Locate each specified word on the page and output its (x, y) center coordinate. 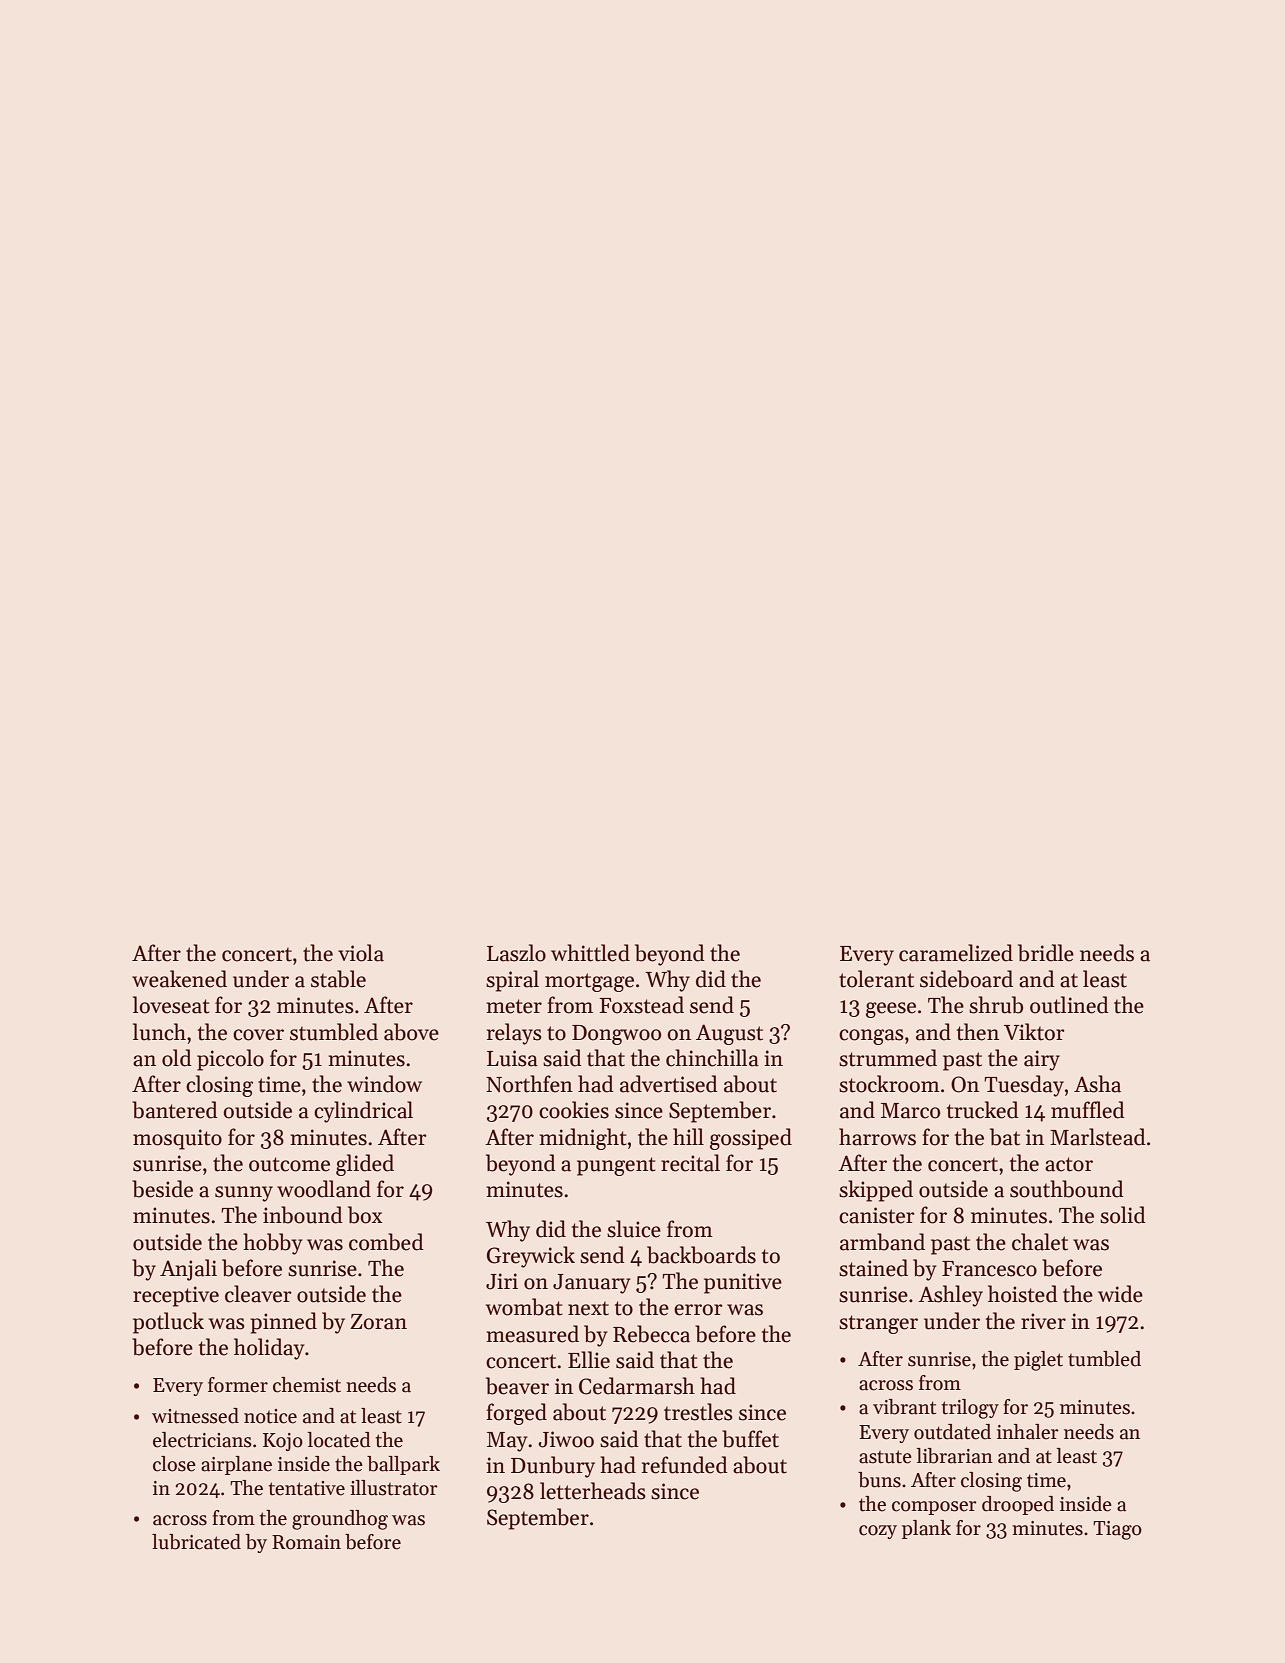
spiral (512, 981)
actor (1069, 1164)
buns (879, 1480)
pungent (616, 1166)
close (174, 1464)
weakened (179, 979)
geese (891, 1010)
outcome (289, 1164)
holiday (269, 1349)
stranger (878, 1324)
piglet (1038, 1361)
